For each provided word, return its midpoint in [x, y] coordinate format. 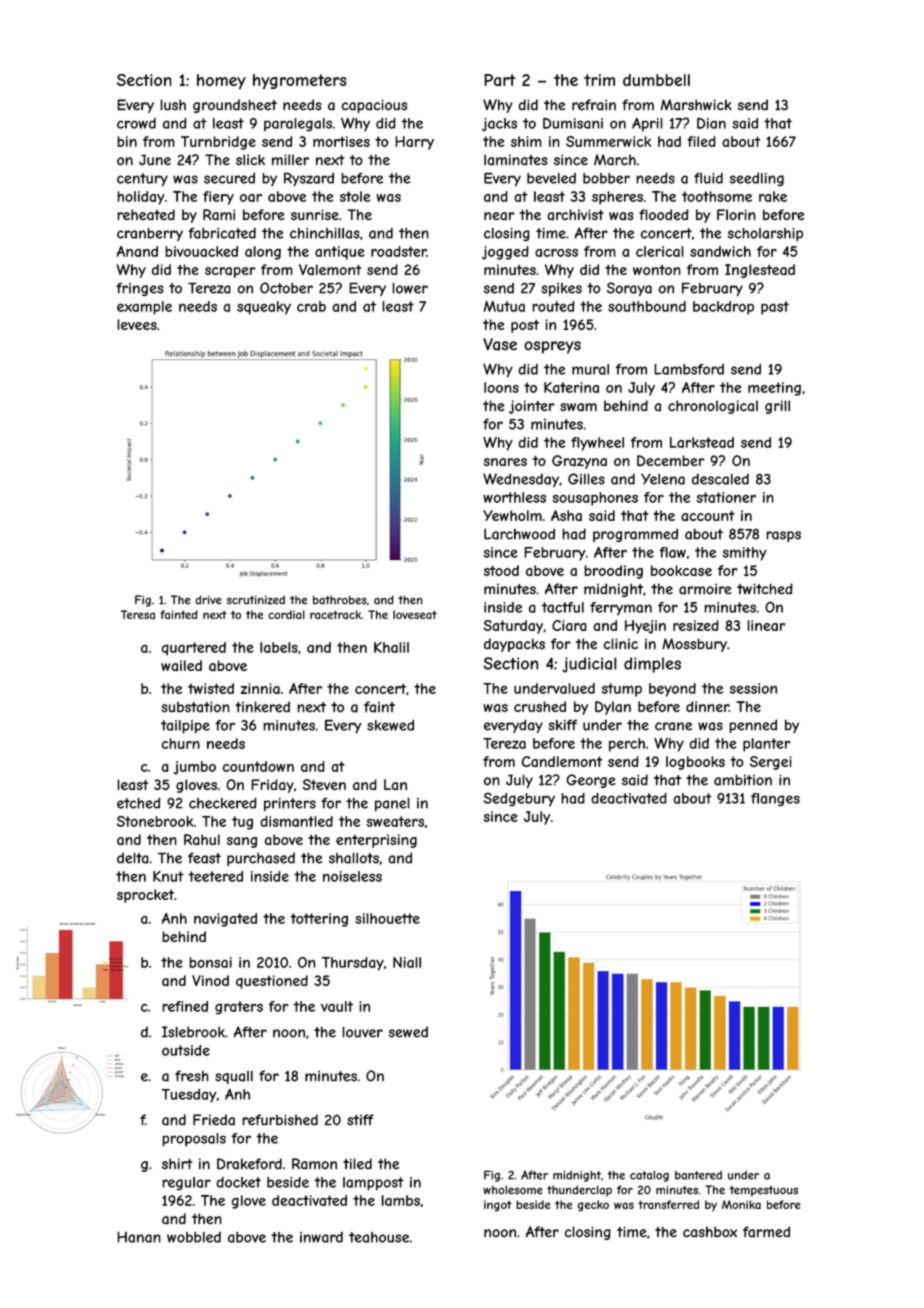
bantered [698, 1175]
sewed [408, 1032]
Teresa [138, 614]
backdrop [723, 308]
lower [410, 288]
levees [137, 324]
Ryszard [309, 179]
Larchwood [519, 534]
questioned [272, 982]
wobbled [194, 1237]
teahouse [379, 1237]
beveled [551, 178]
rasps [783, 536]
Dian [711, 123]
